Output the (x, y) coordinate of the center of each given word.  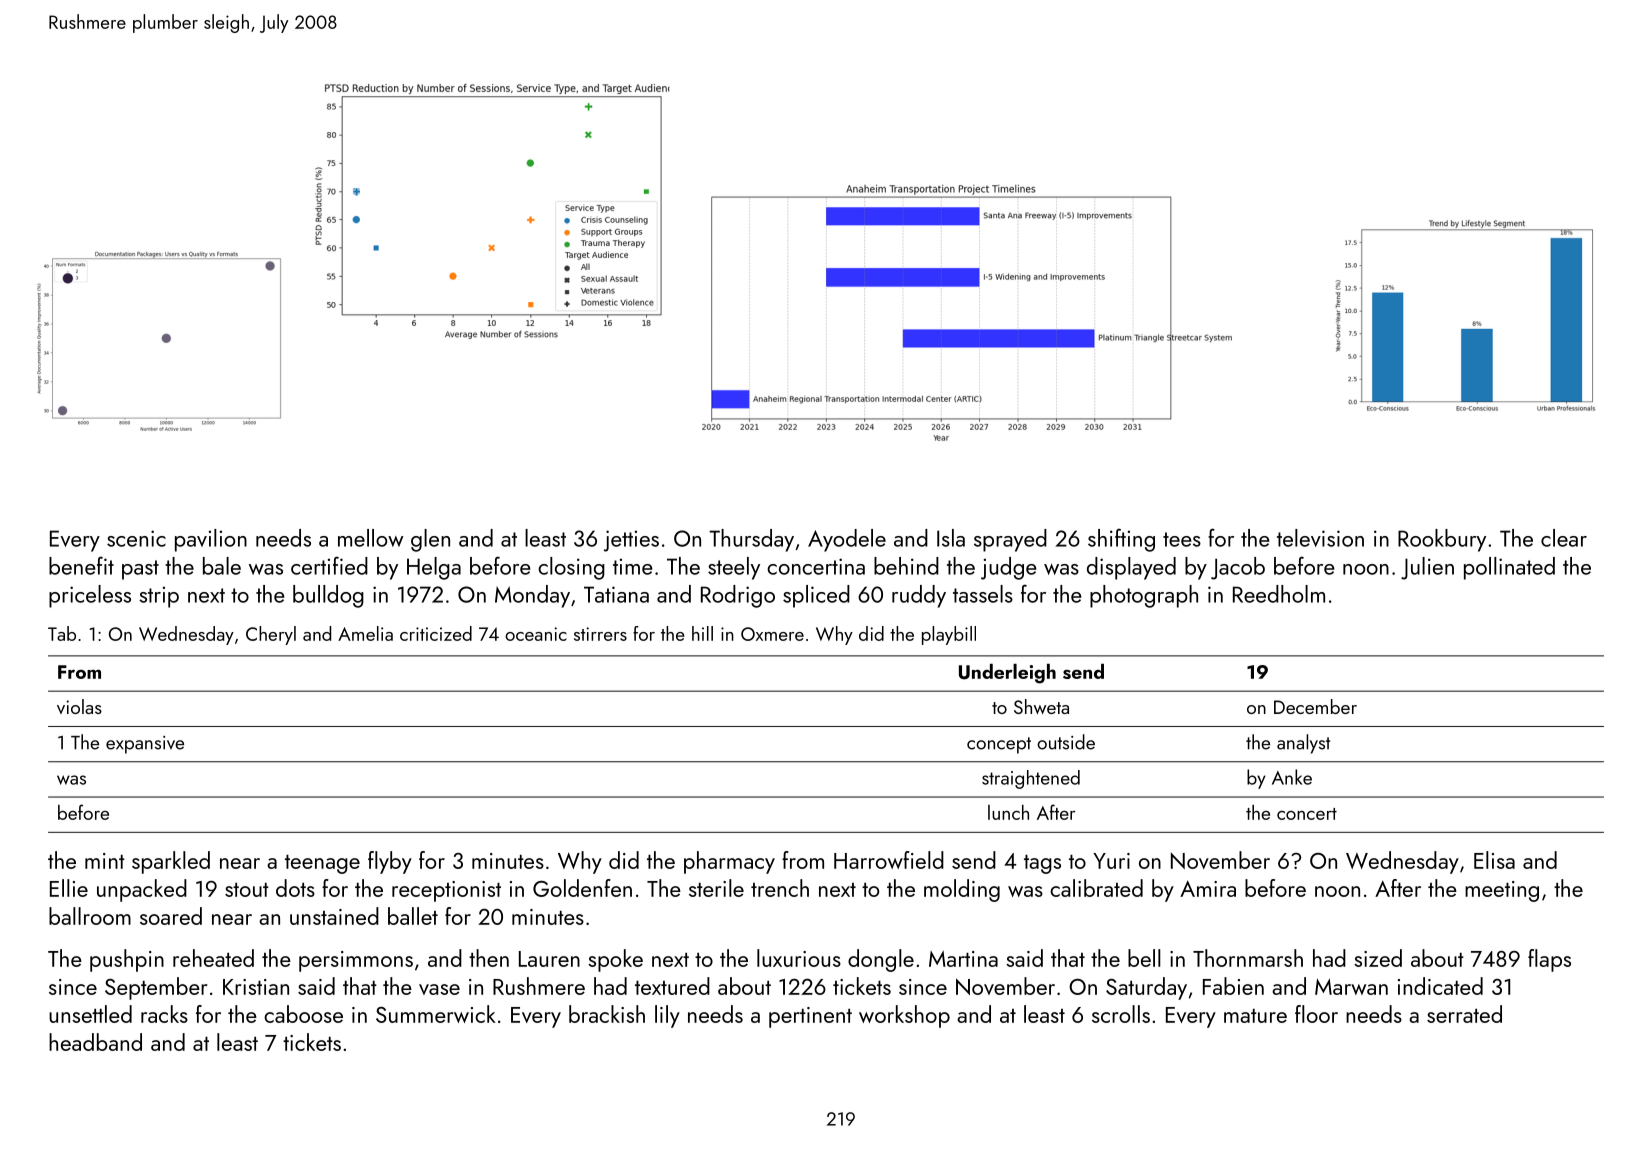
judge (1009, 568)
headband (95, 1042)
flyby (390, 862)
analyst (1303, 744)
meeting (1502, 891)
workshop (904, 1016)
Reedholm (1279, 594)
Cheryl (271, 635)
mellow (371, 538)
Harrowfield (889, 860)
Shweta (1041, 706)
